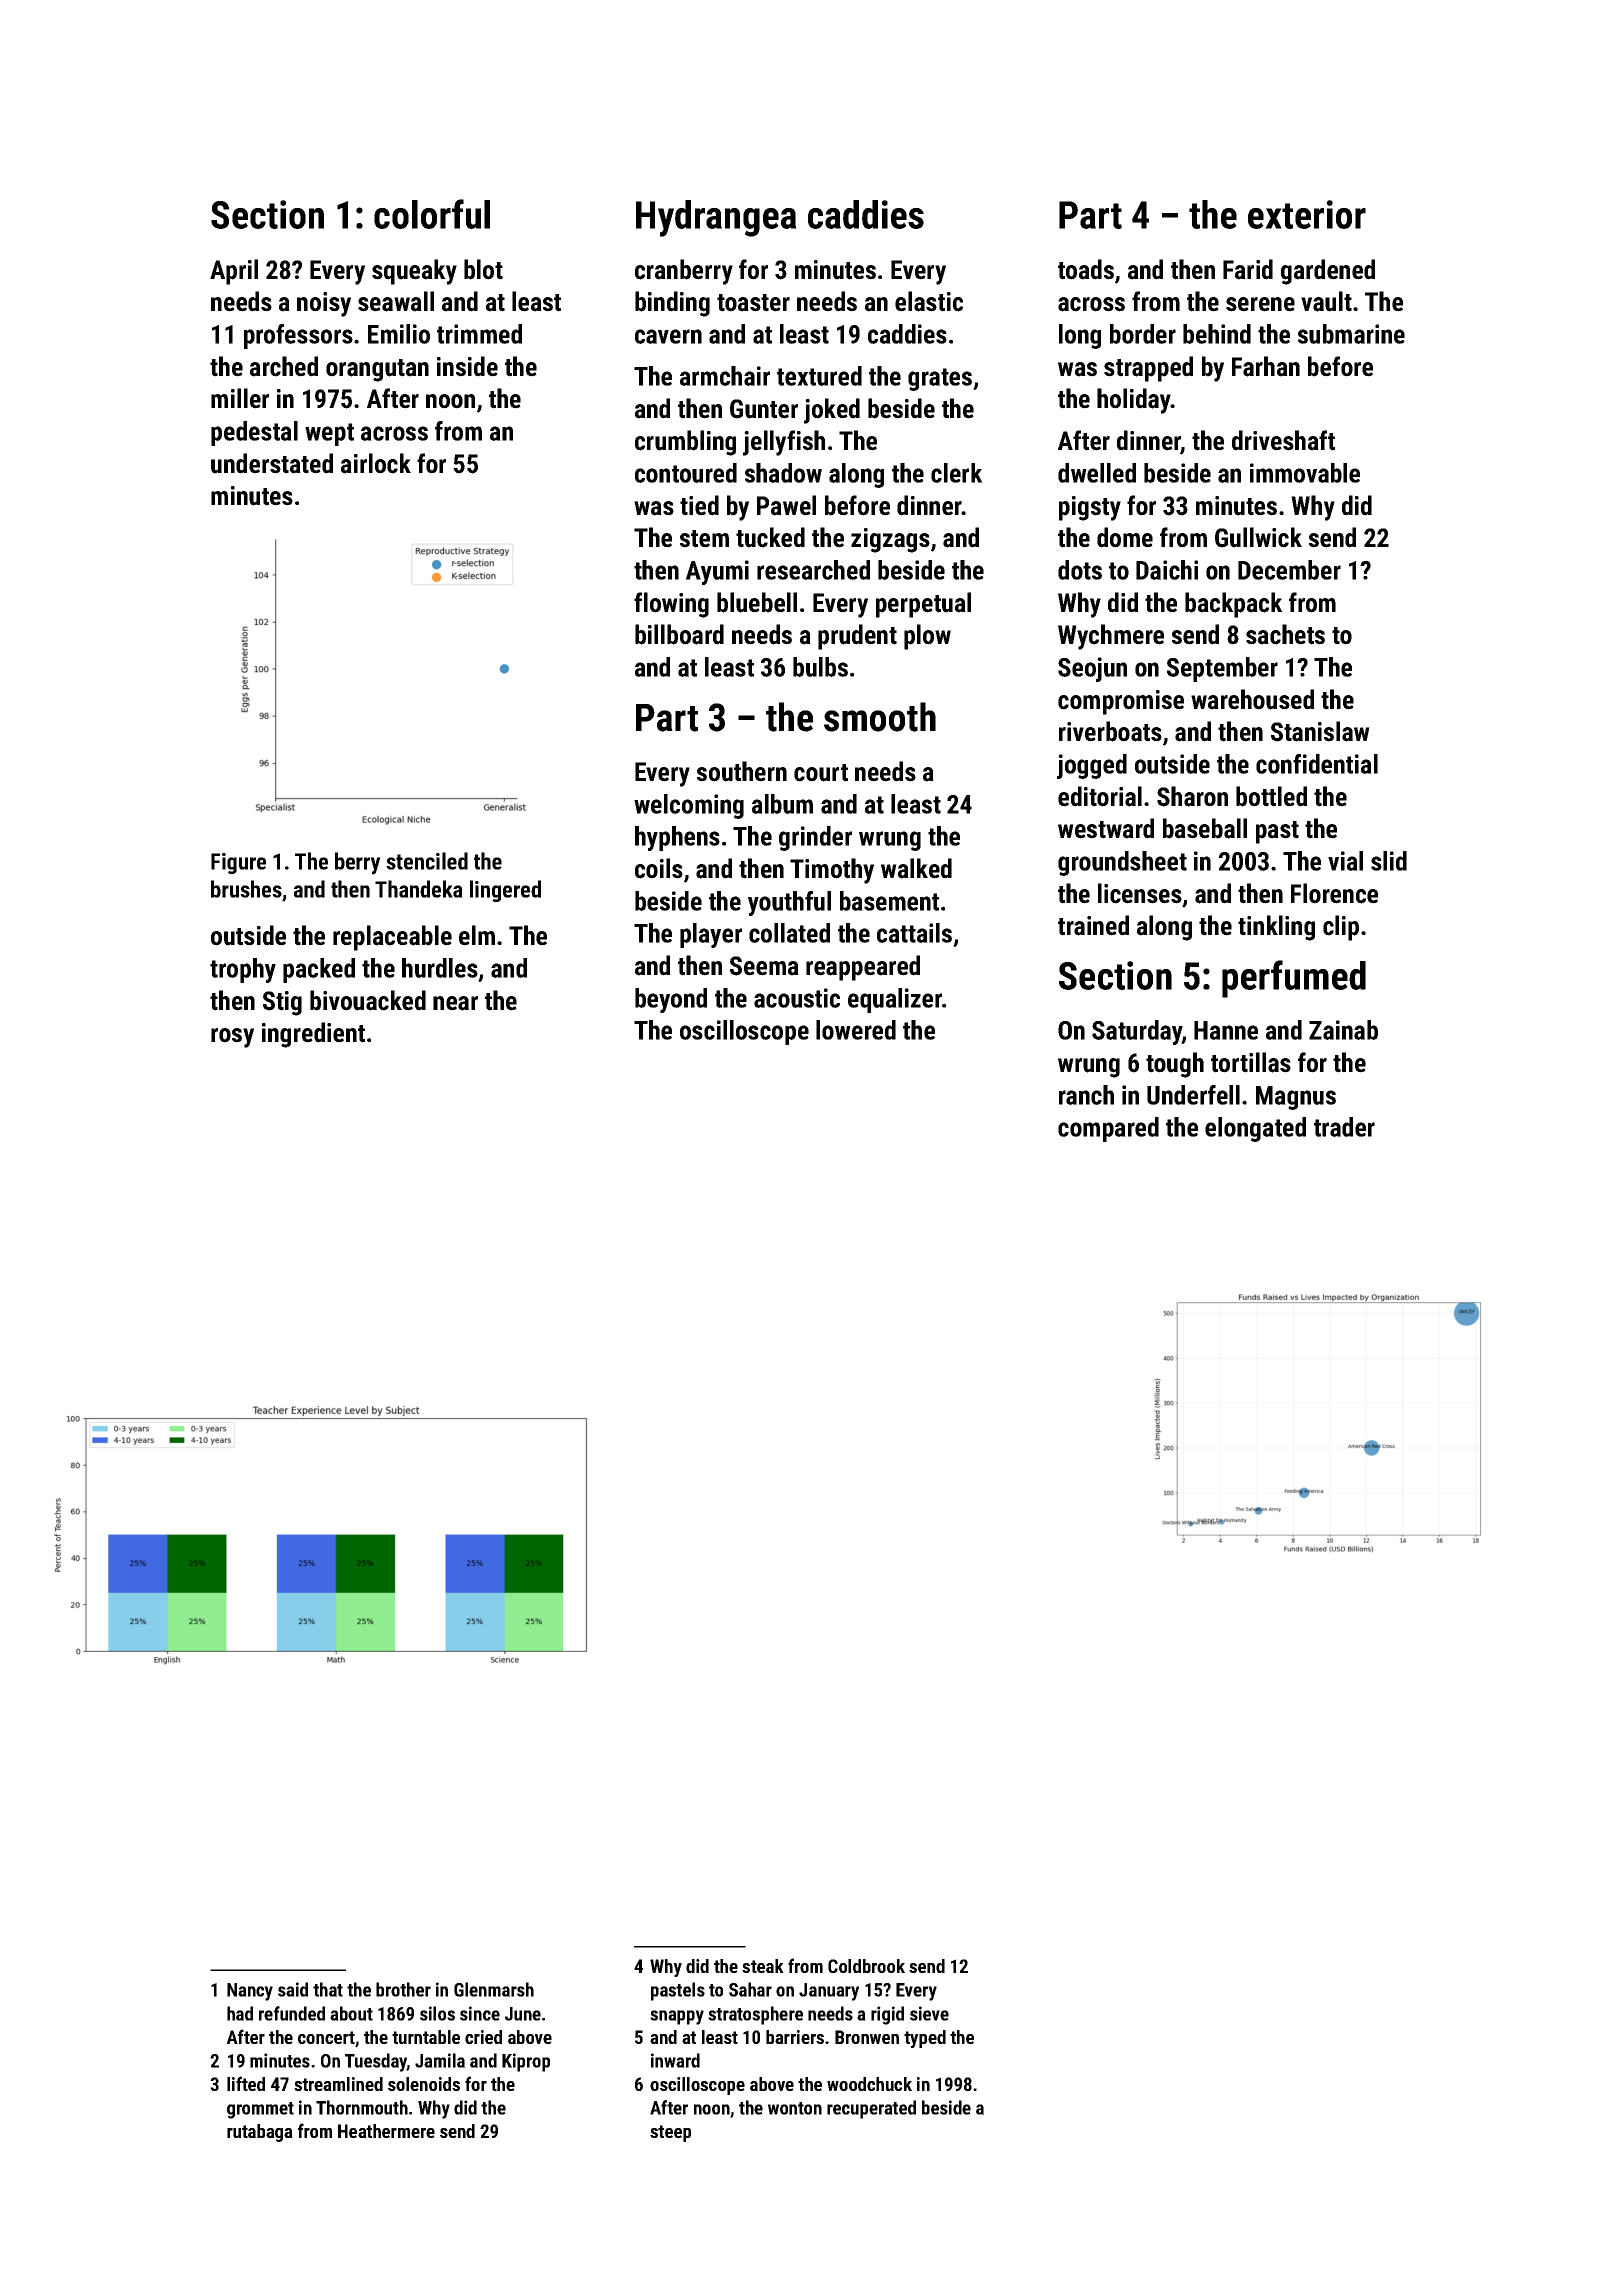 This screenshot has width=1620, height=2292. What do you see at coordinates (929, 301) in the screenshot?
I see `elastic` at bounding box center [929, 301].
